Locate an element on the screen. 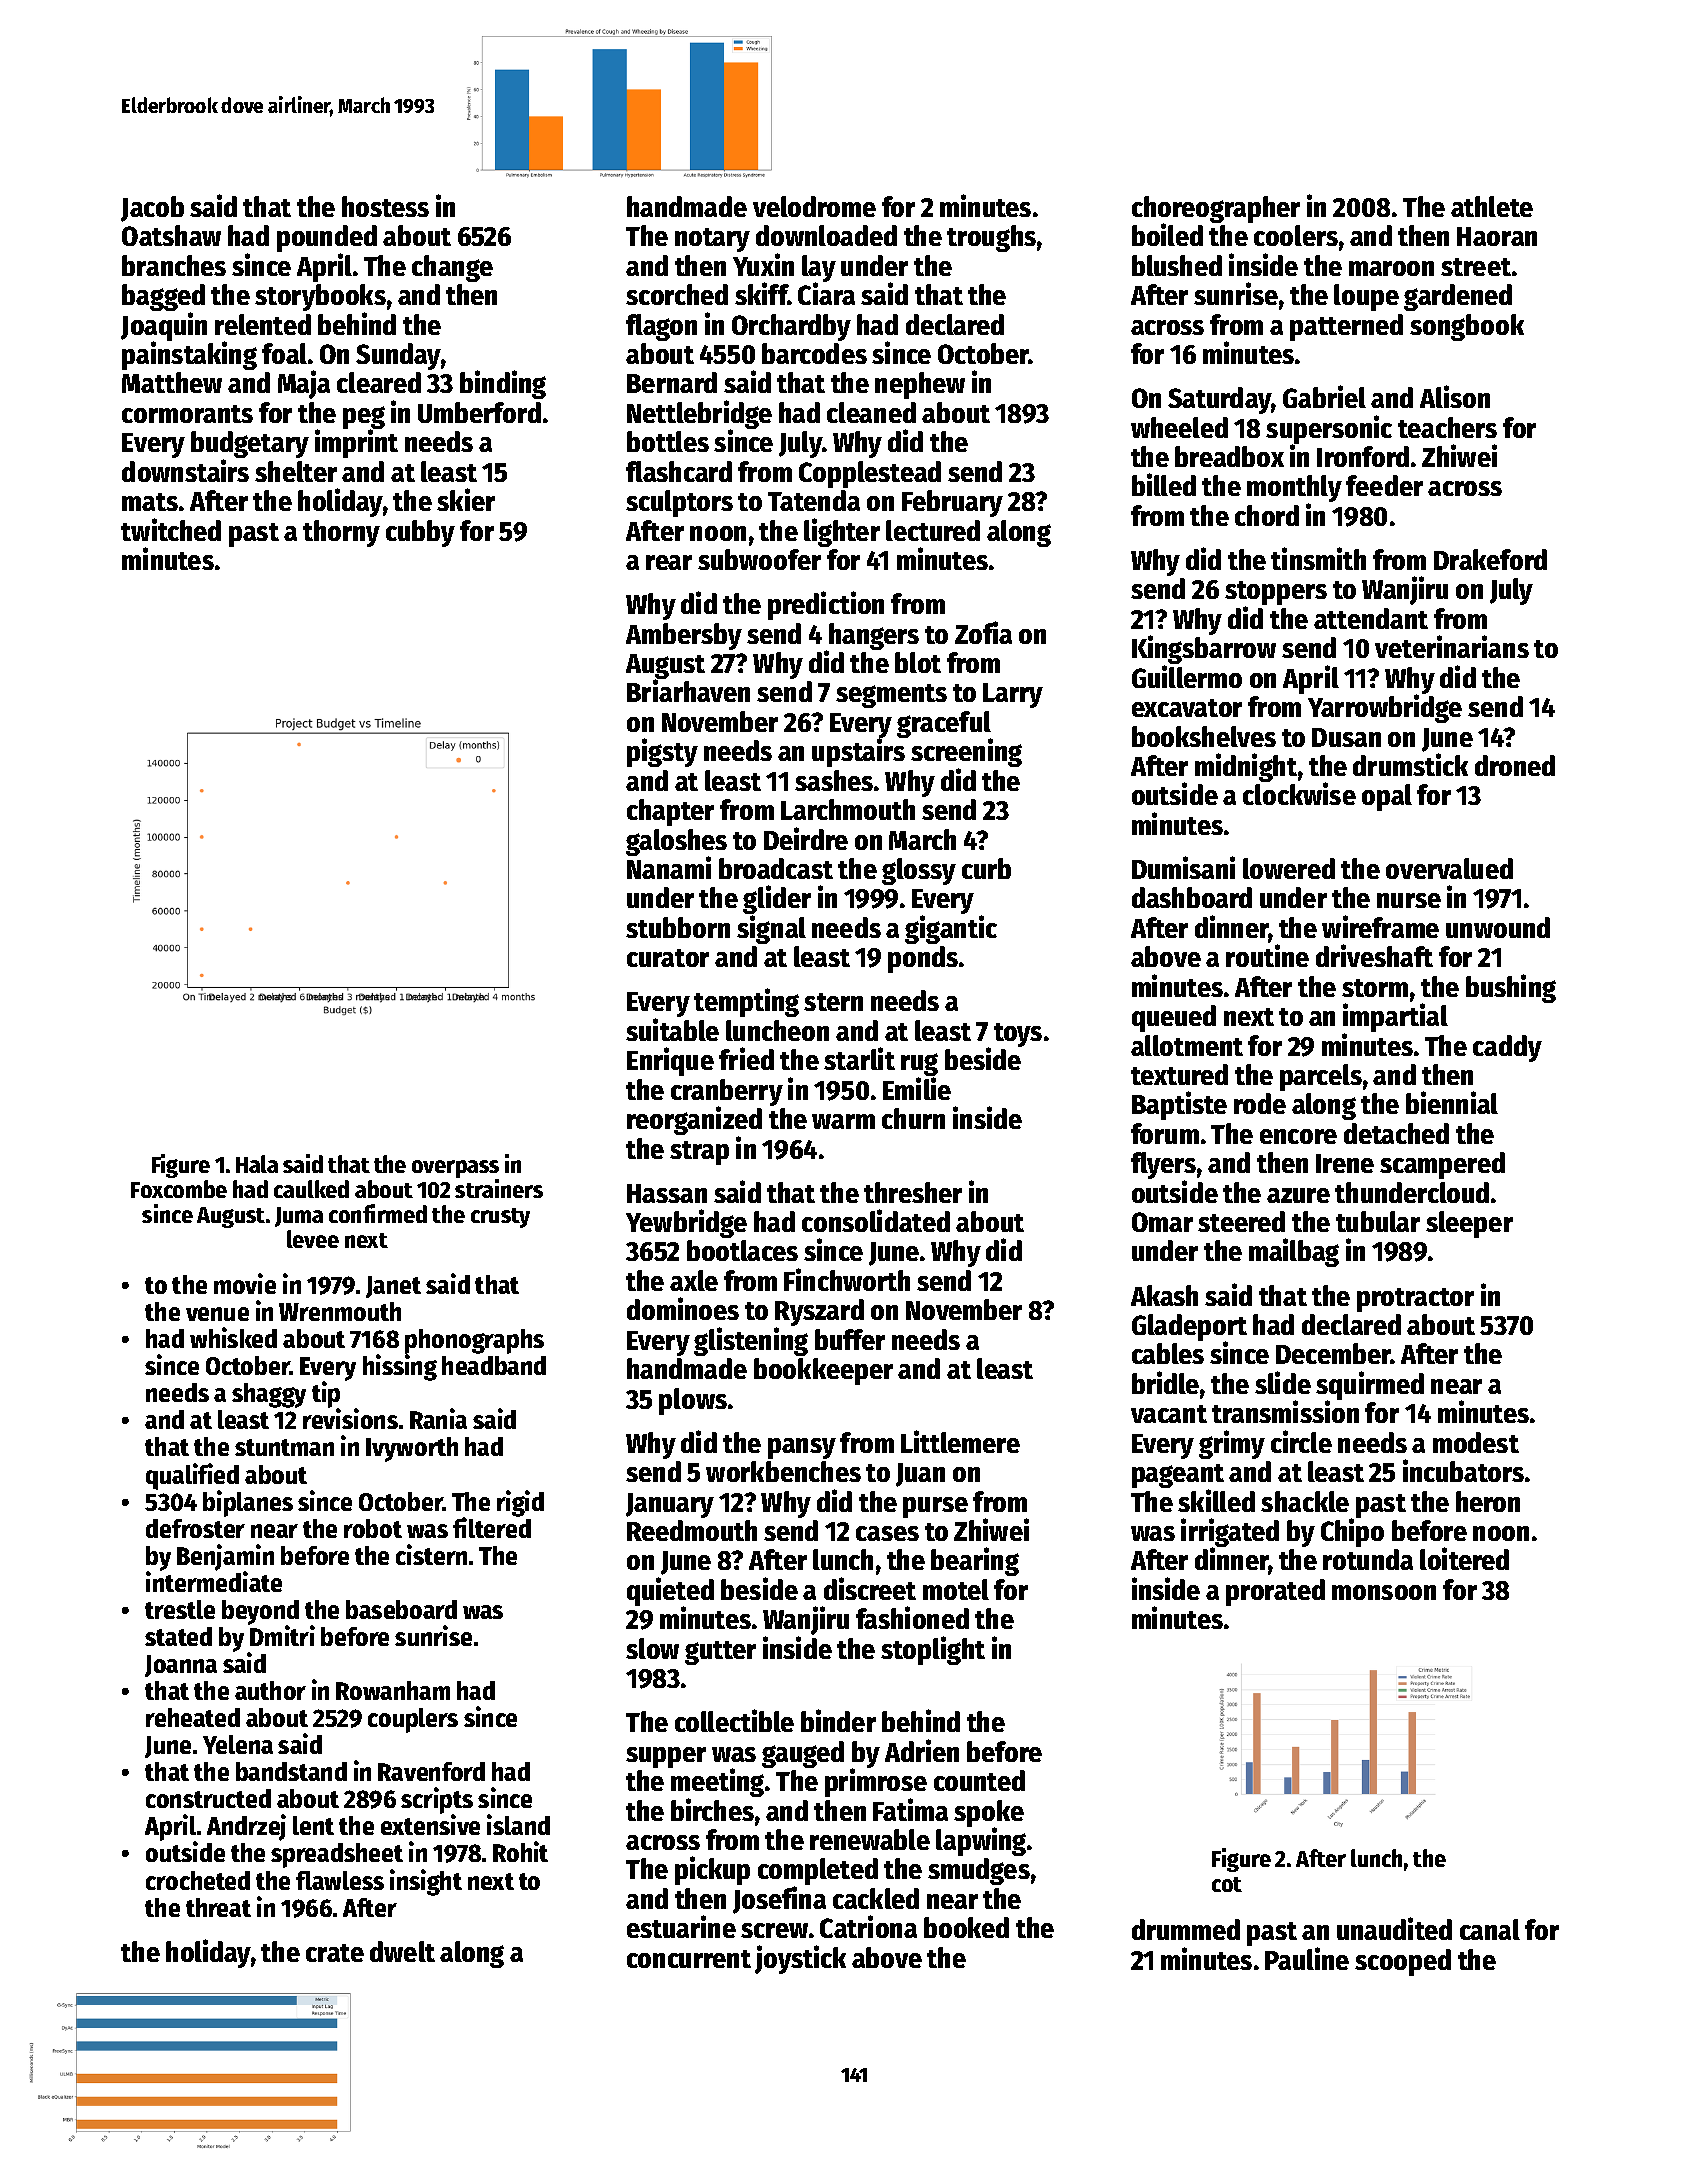 The width and height of the screenshot is (1683, 2178). velodrome is located at coordinates (814, 206).
